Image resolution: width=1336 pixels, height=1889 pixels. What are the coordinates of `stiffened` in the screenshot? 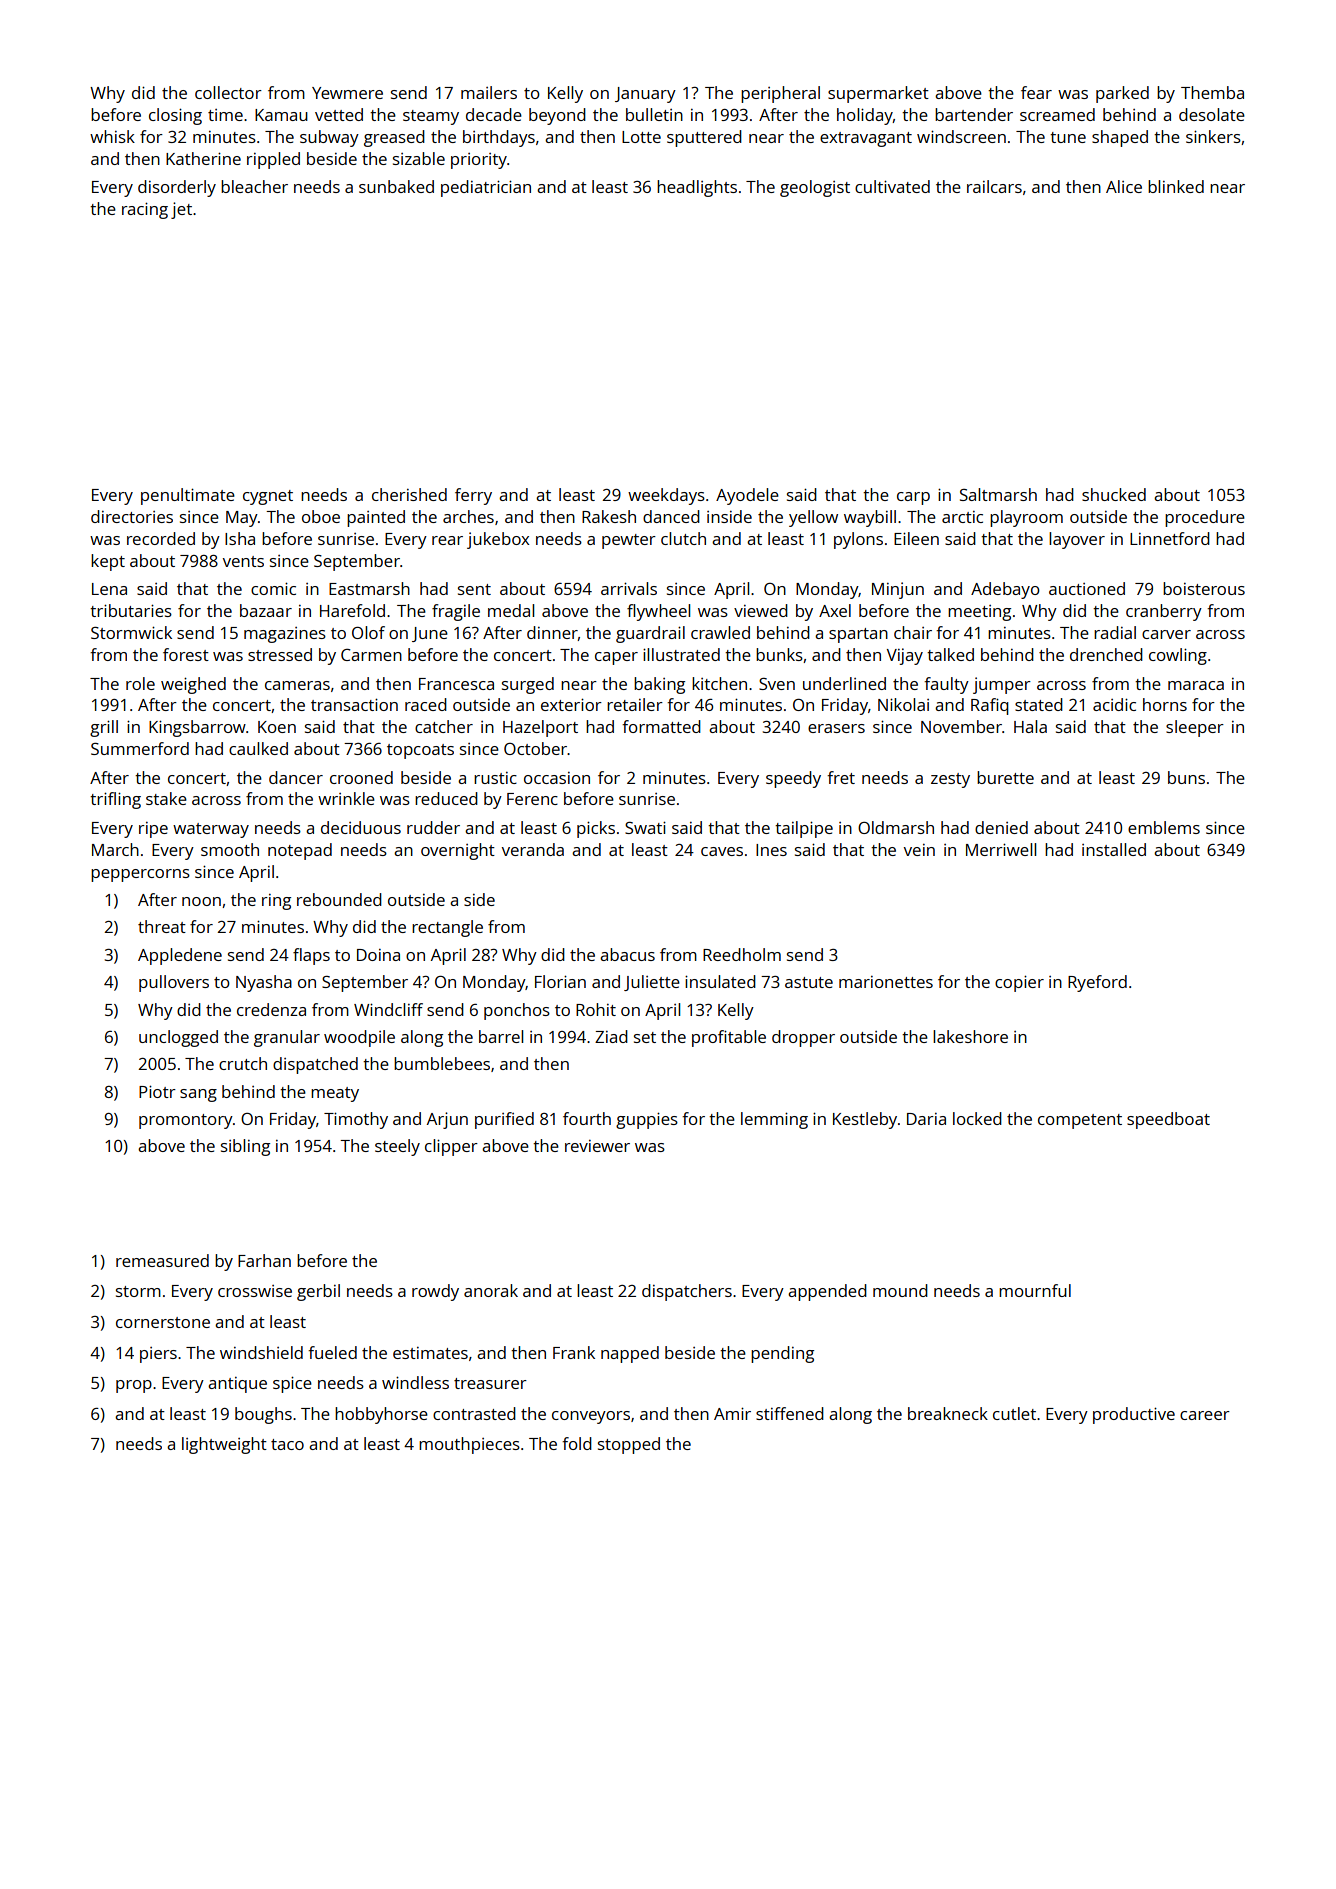 It's located at (790, 1413).
